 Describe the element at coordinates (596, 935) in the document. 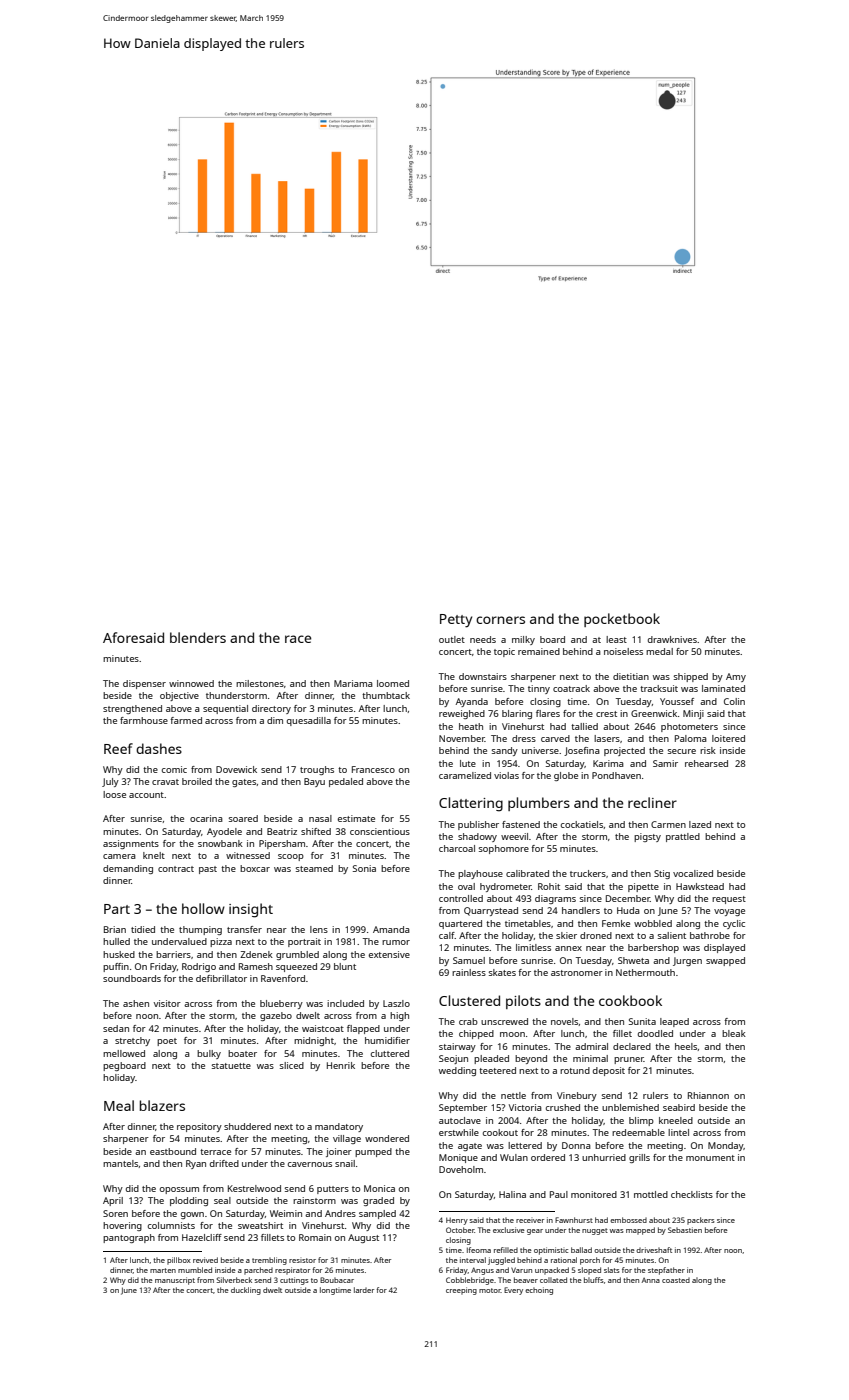

I see `droned` at that location.
